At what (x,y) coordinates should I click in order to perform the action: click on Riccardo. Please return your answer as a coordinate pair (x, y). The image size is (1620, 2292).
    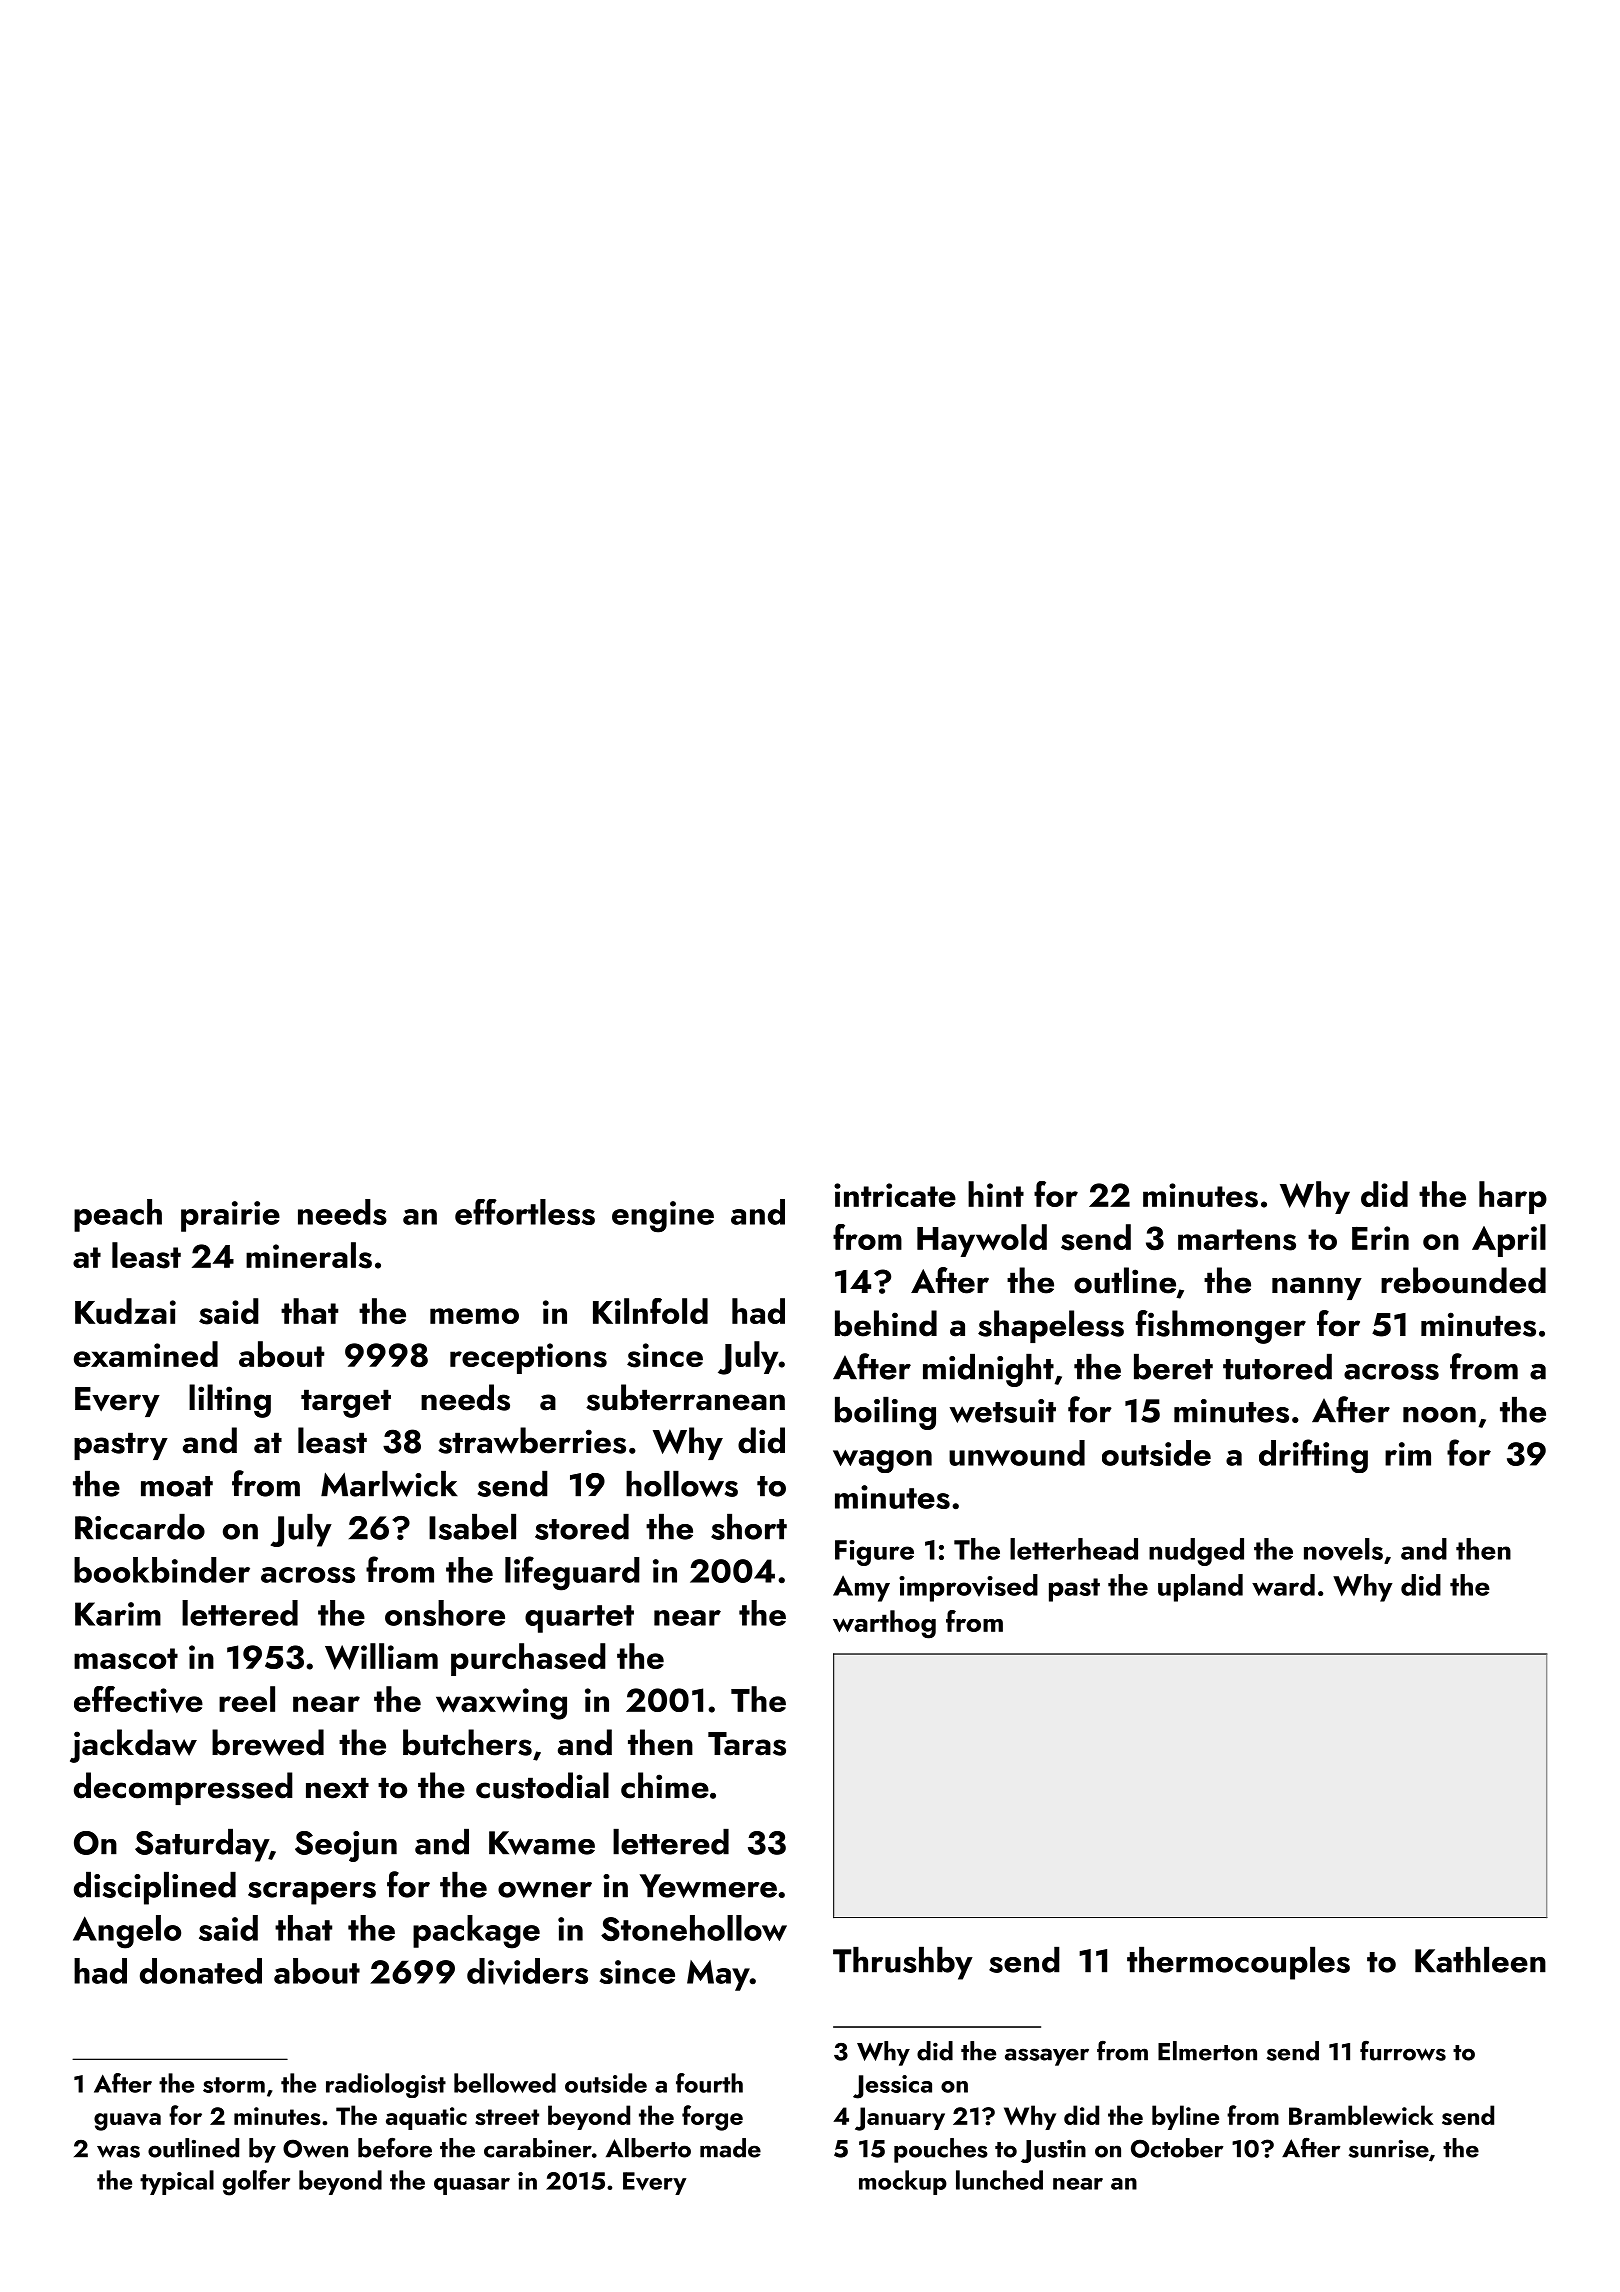
    Looking at the image, I should click on (140, 1527).
